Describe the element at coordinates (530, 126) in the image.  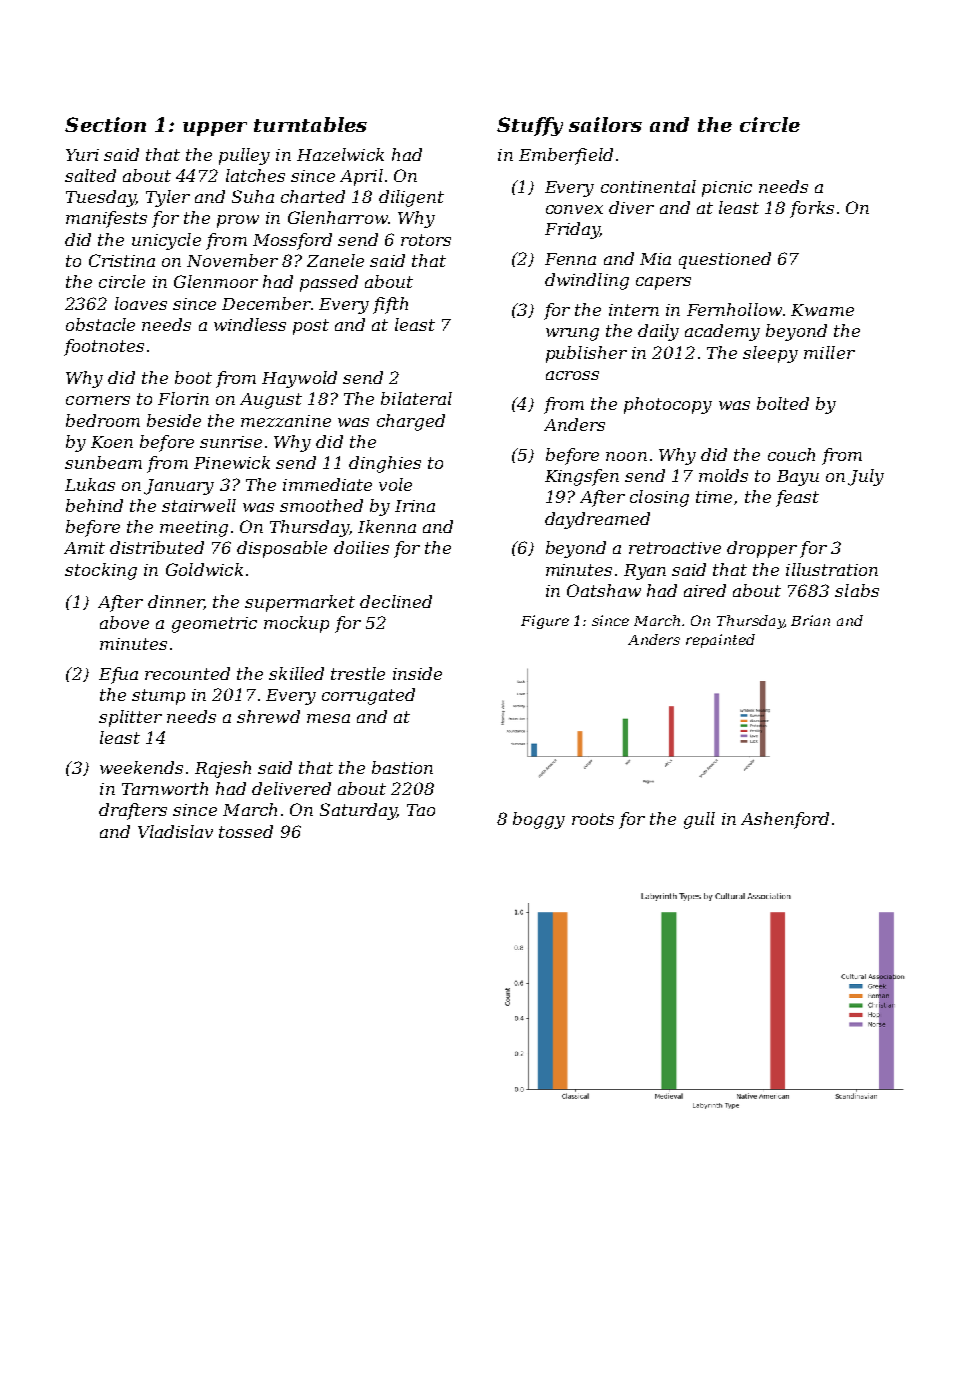
I see `Stuffy` at that location.
